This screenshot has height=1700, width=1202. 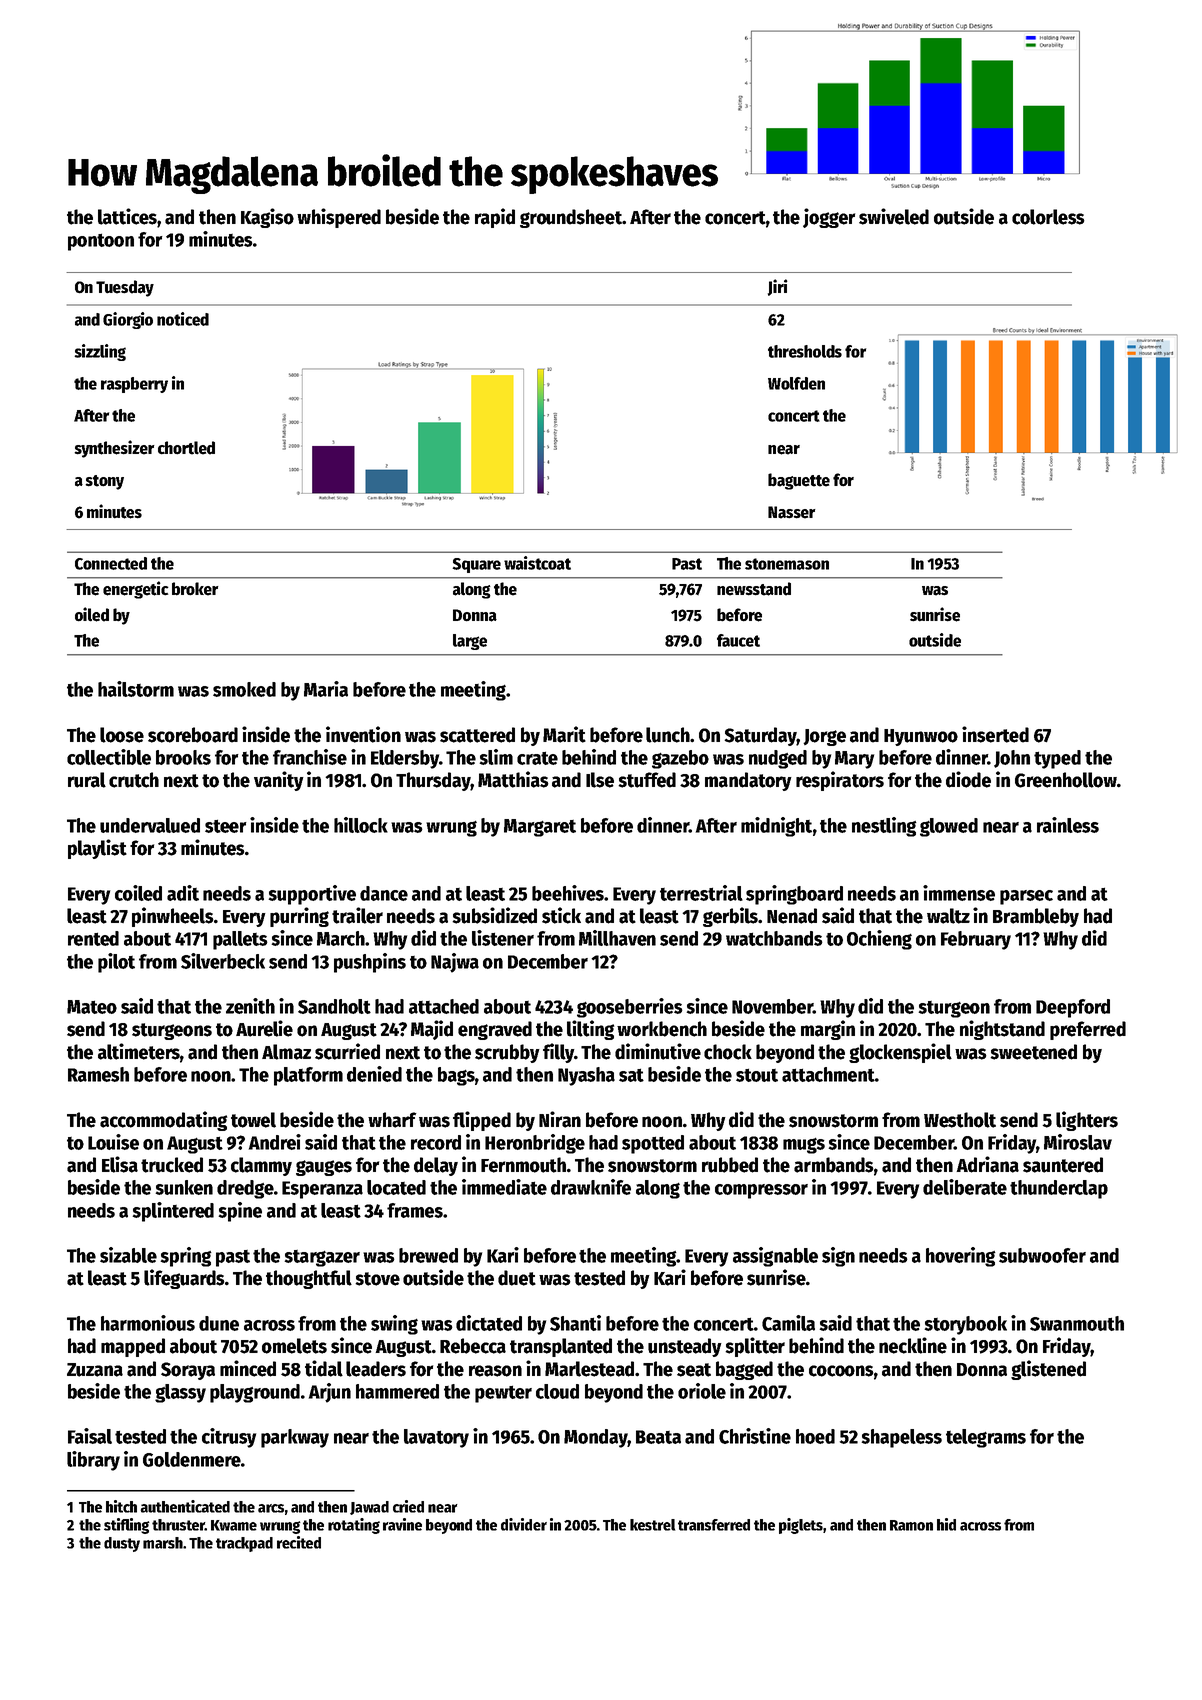 What do you see at coordinates (948, 916) in the screenshot?
I see `waltz` at bounding box center [948, 916].
